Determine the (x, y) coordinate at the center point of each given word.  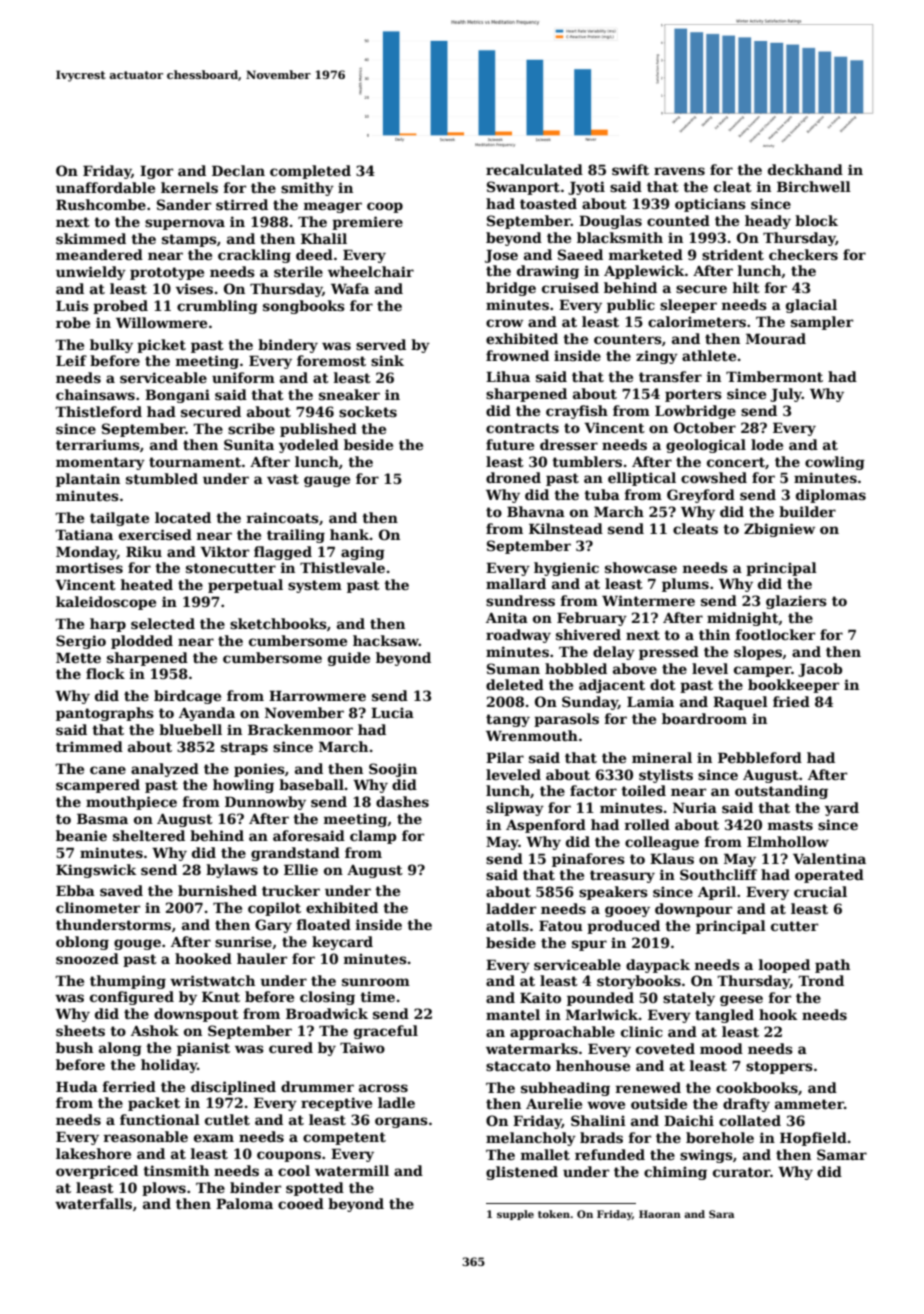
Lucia (392, 712)
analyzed (165, 770)
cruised (570, 287)
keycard (342, 943)
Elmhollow (788, 841)
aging (363, 553)
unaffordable (105, 187)
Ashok (155, 1030)
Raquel (740, 703)
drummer (317, 1086)
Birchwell (814, 186)
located (183, 517)
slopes (758, 653)
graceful (386, 1032)
